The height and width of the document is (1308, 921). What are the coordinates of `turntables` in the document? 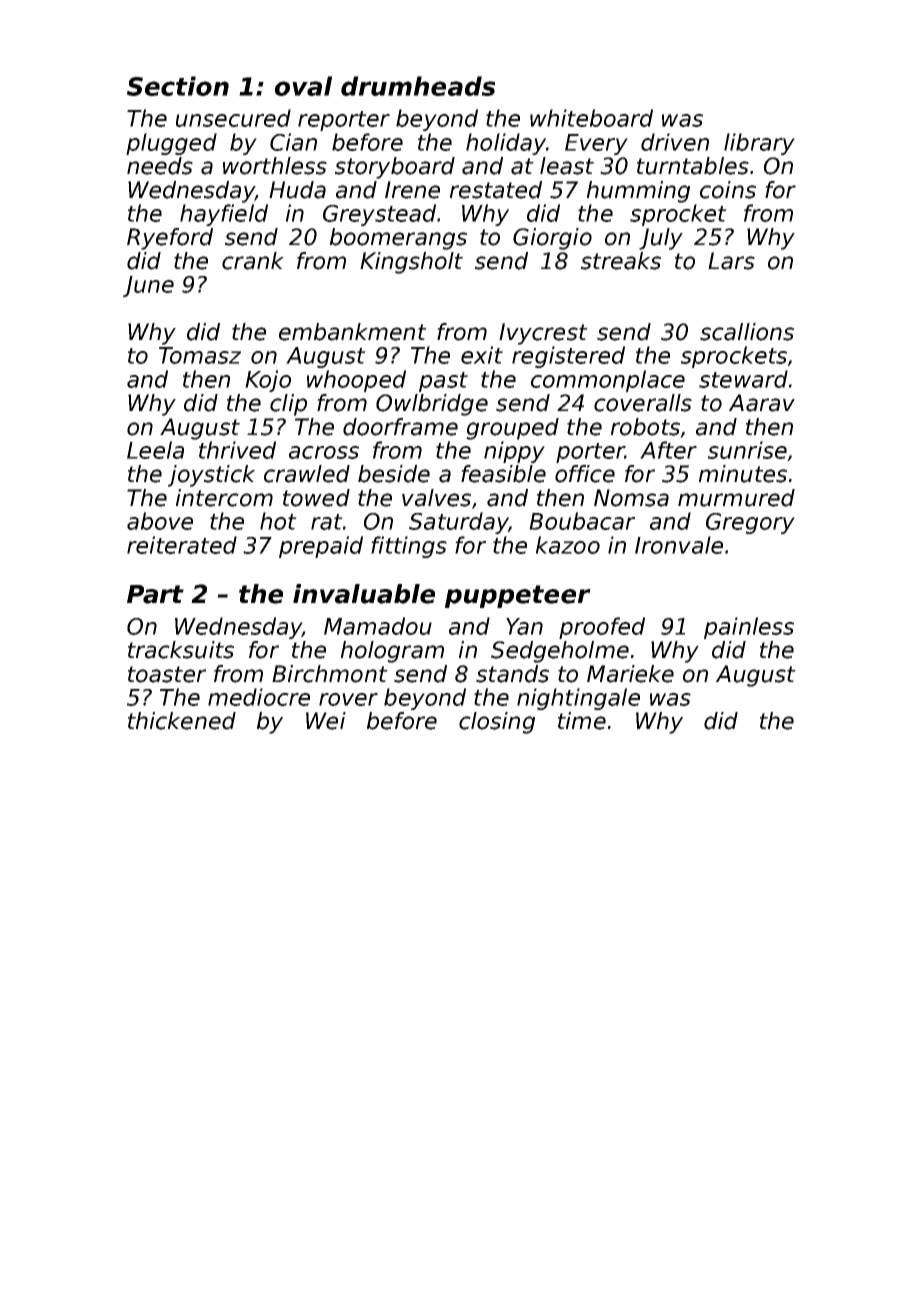 It's located at (693, 166).
